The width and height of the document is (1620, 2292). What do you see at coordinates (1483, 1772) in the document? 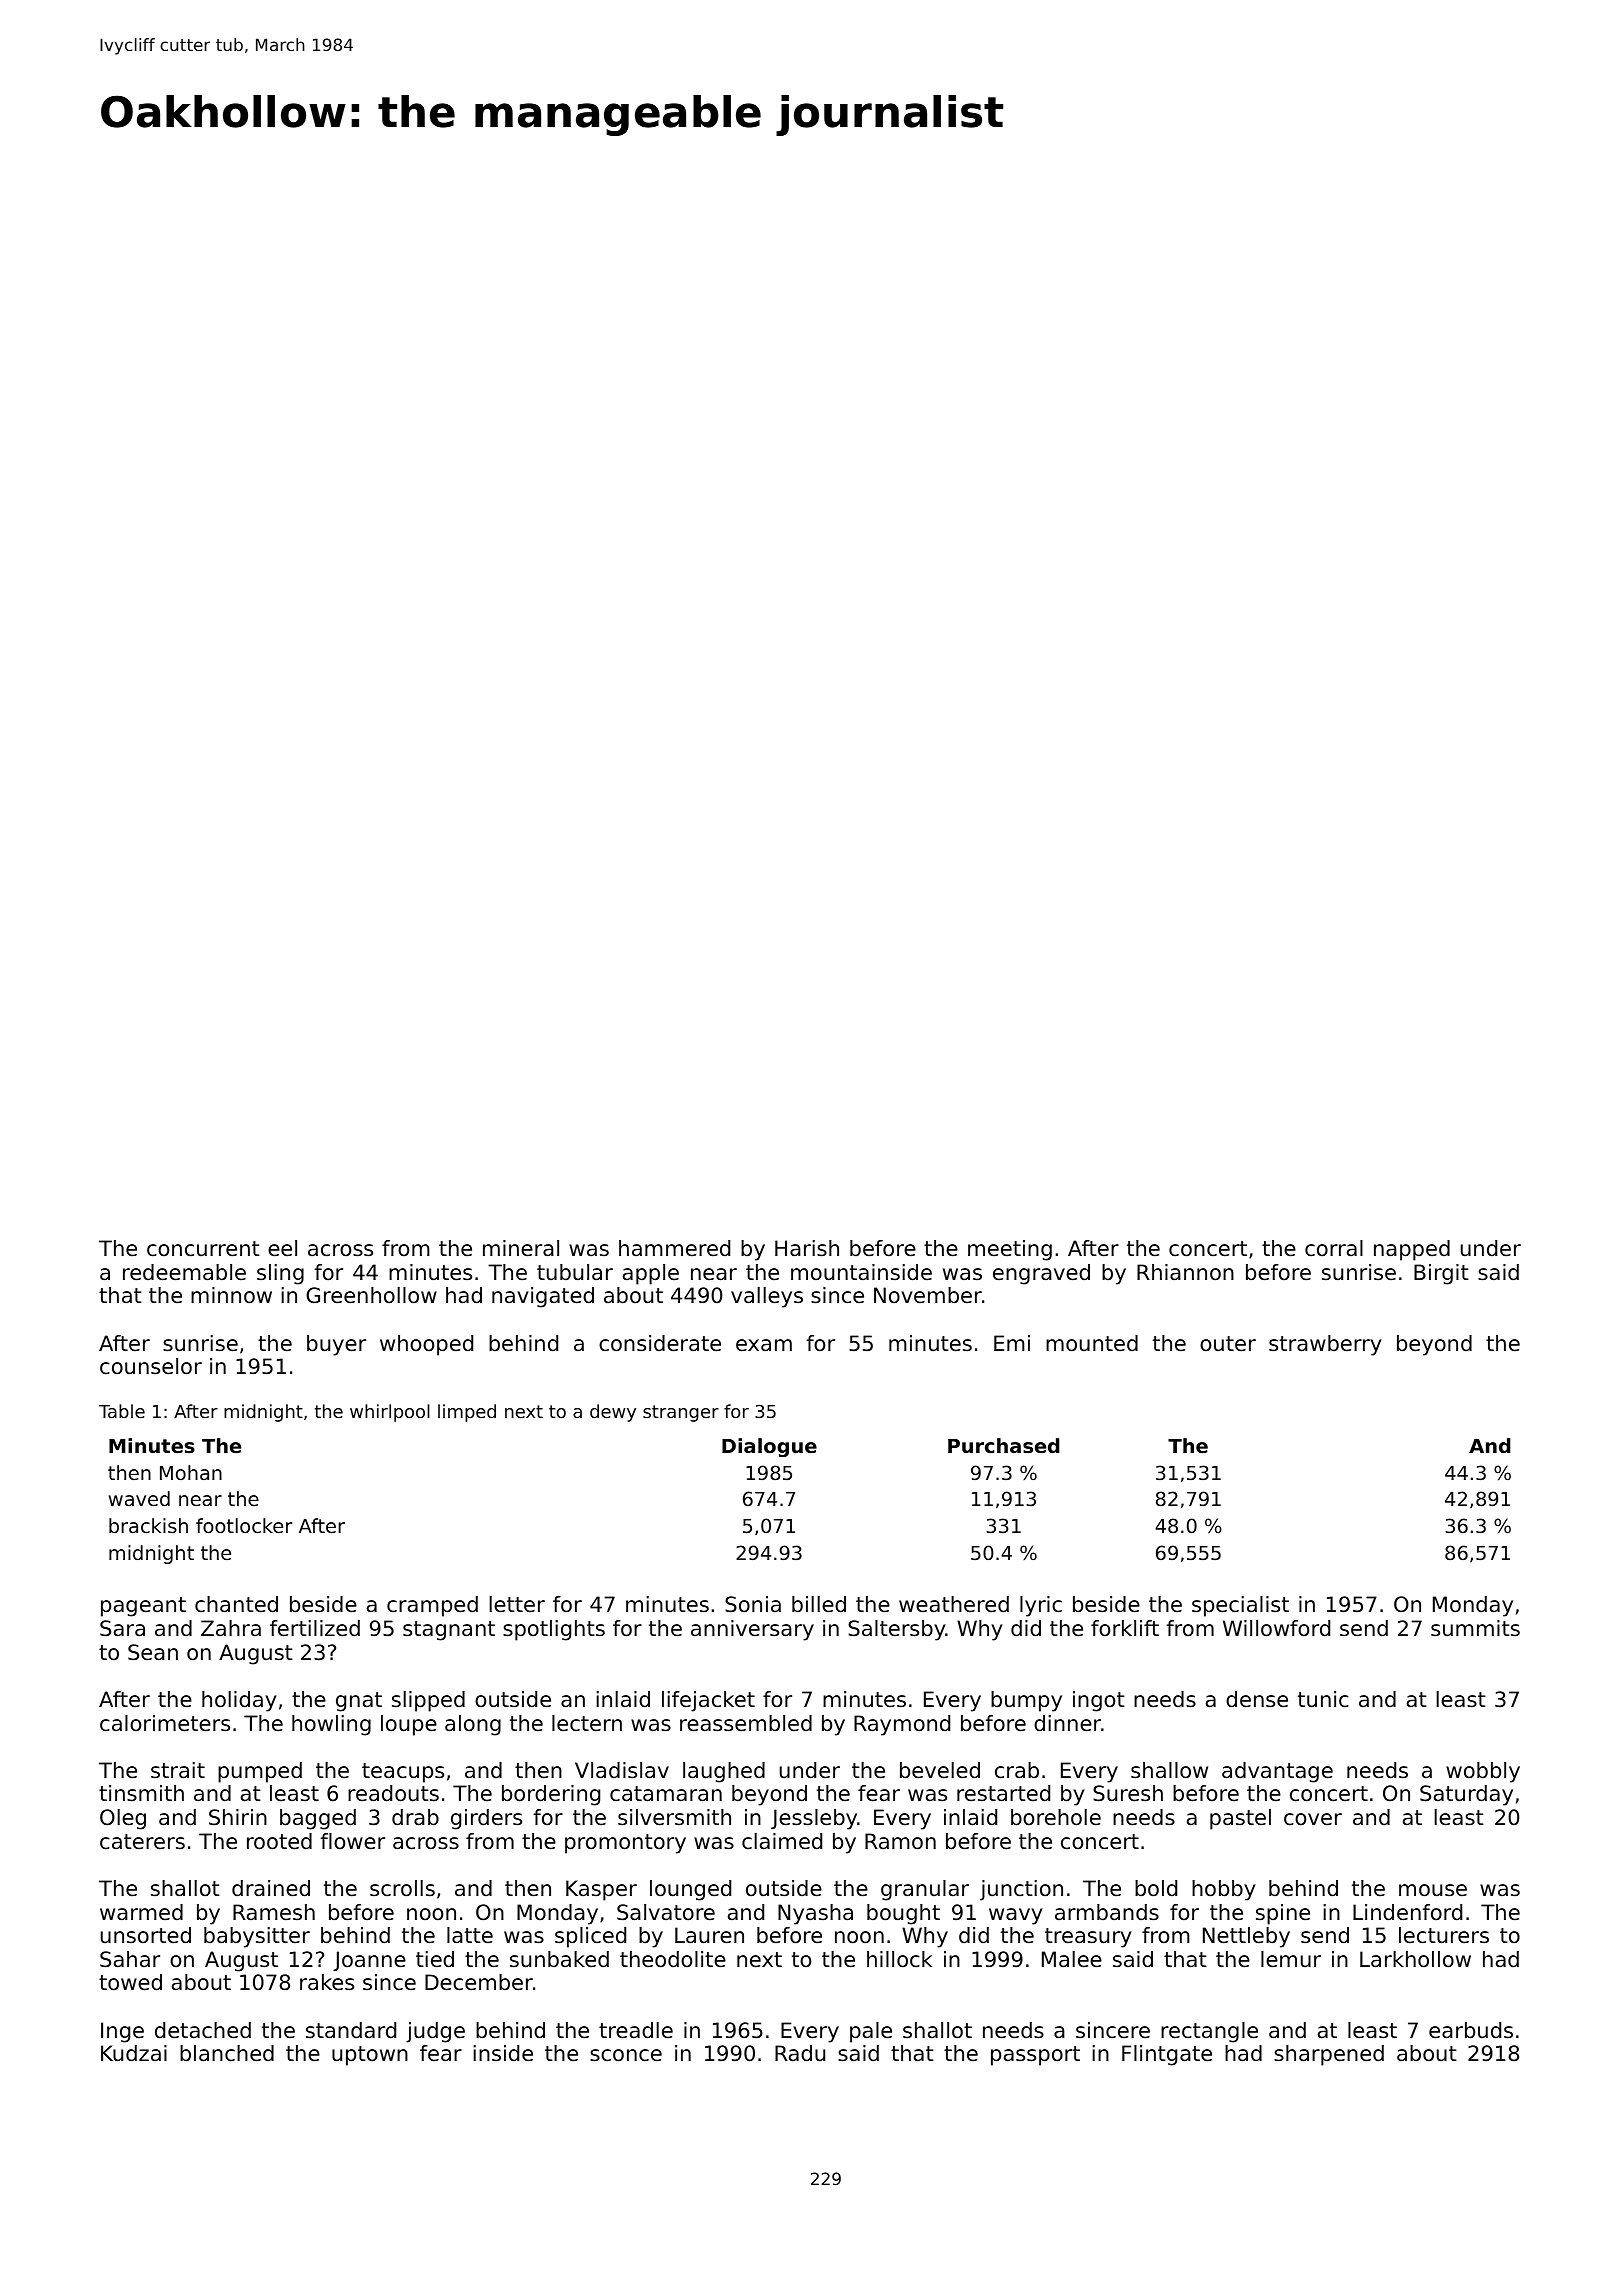
I see `wobbly` at bounding box center [1483, 1772].
